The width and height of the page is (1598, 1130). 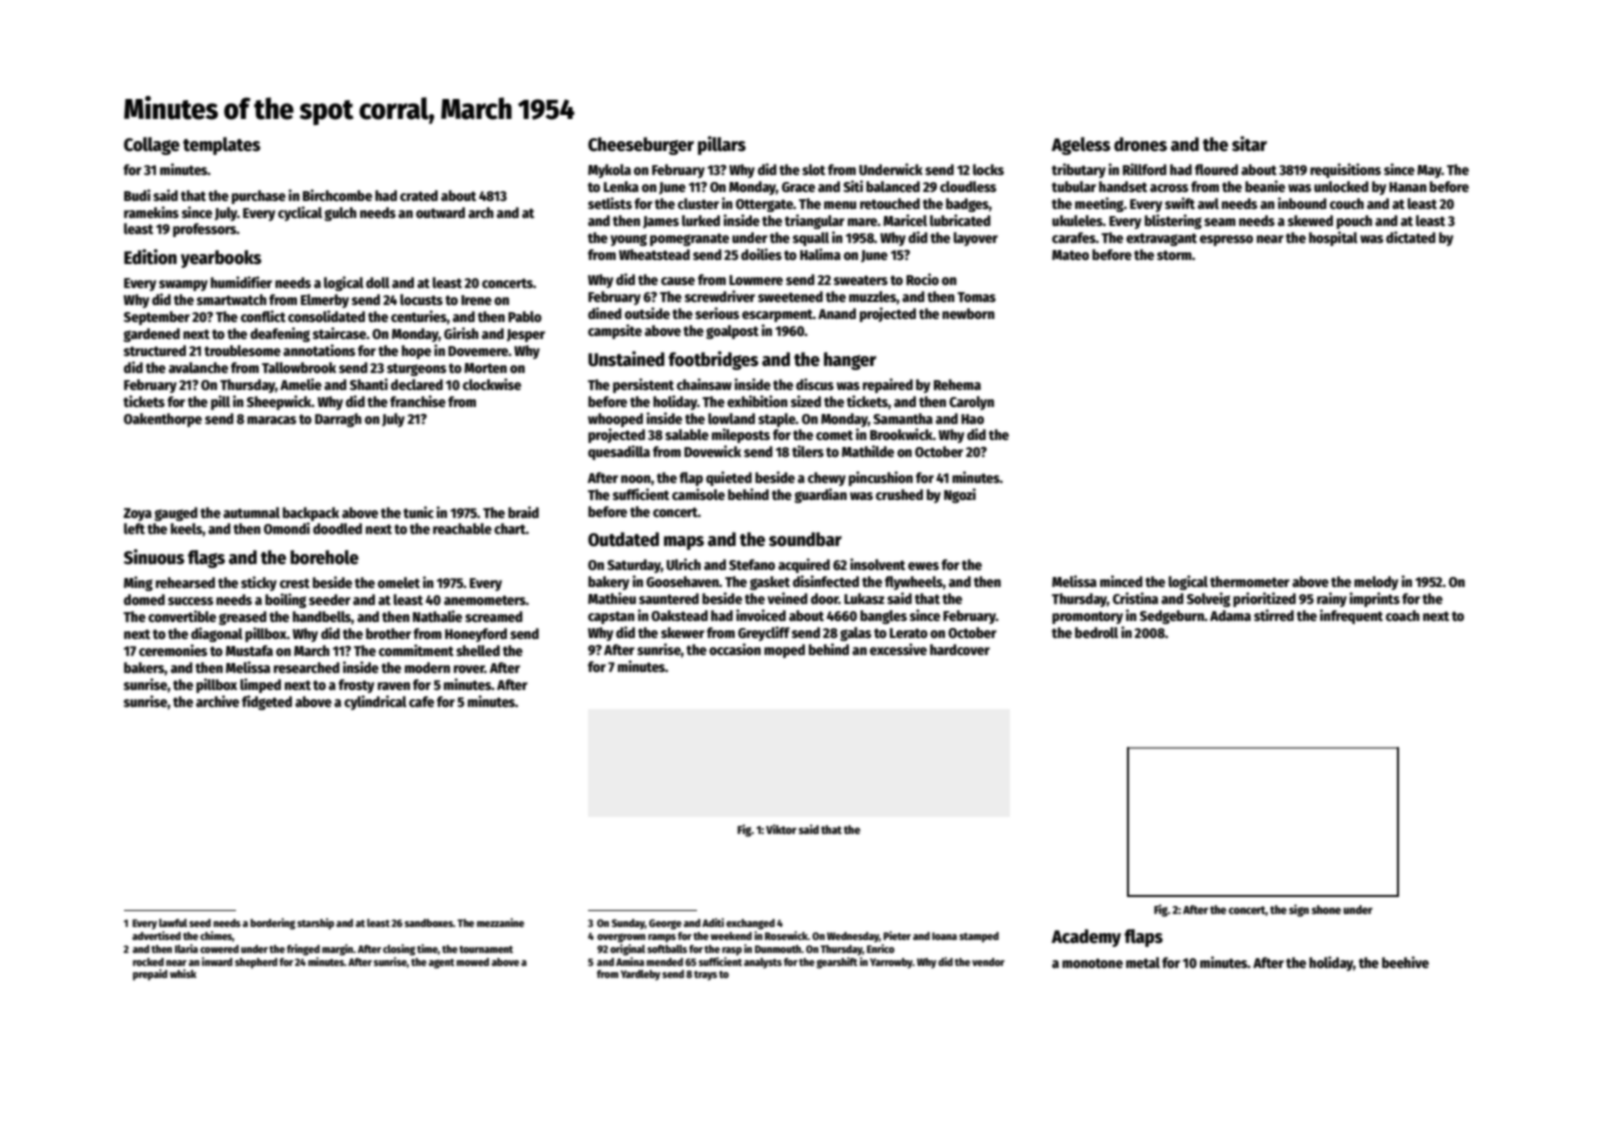 I want to click on bedroll, so click(x=1096, y=632).
